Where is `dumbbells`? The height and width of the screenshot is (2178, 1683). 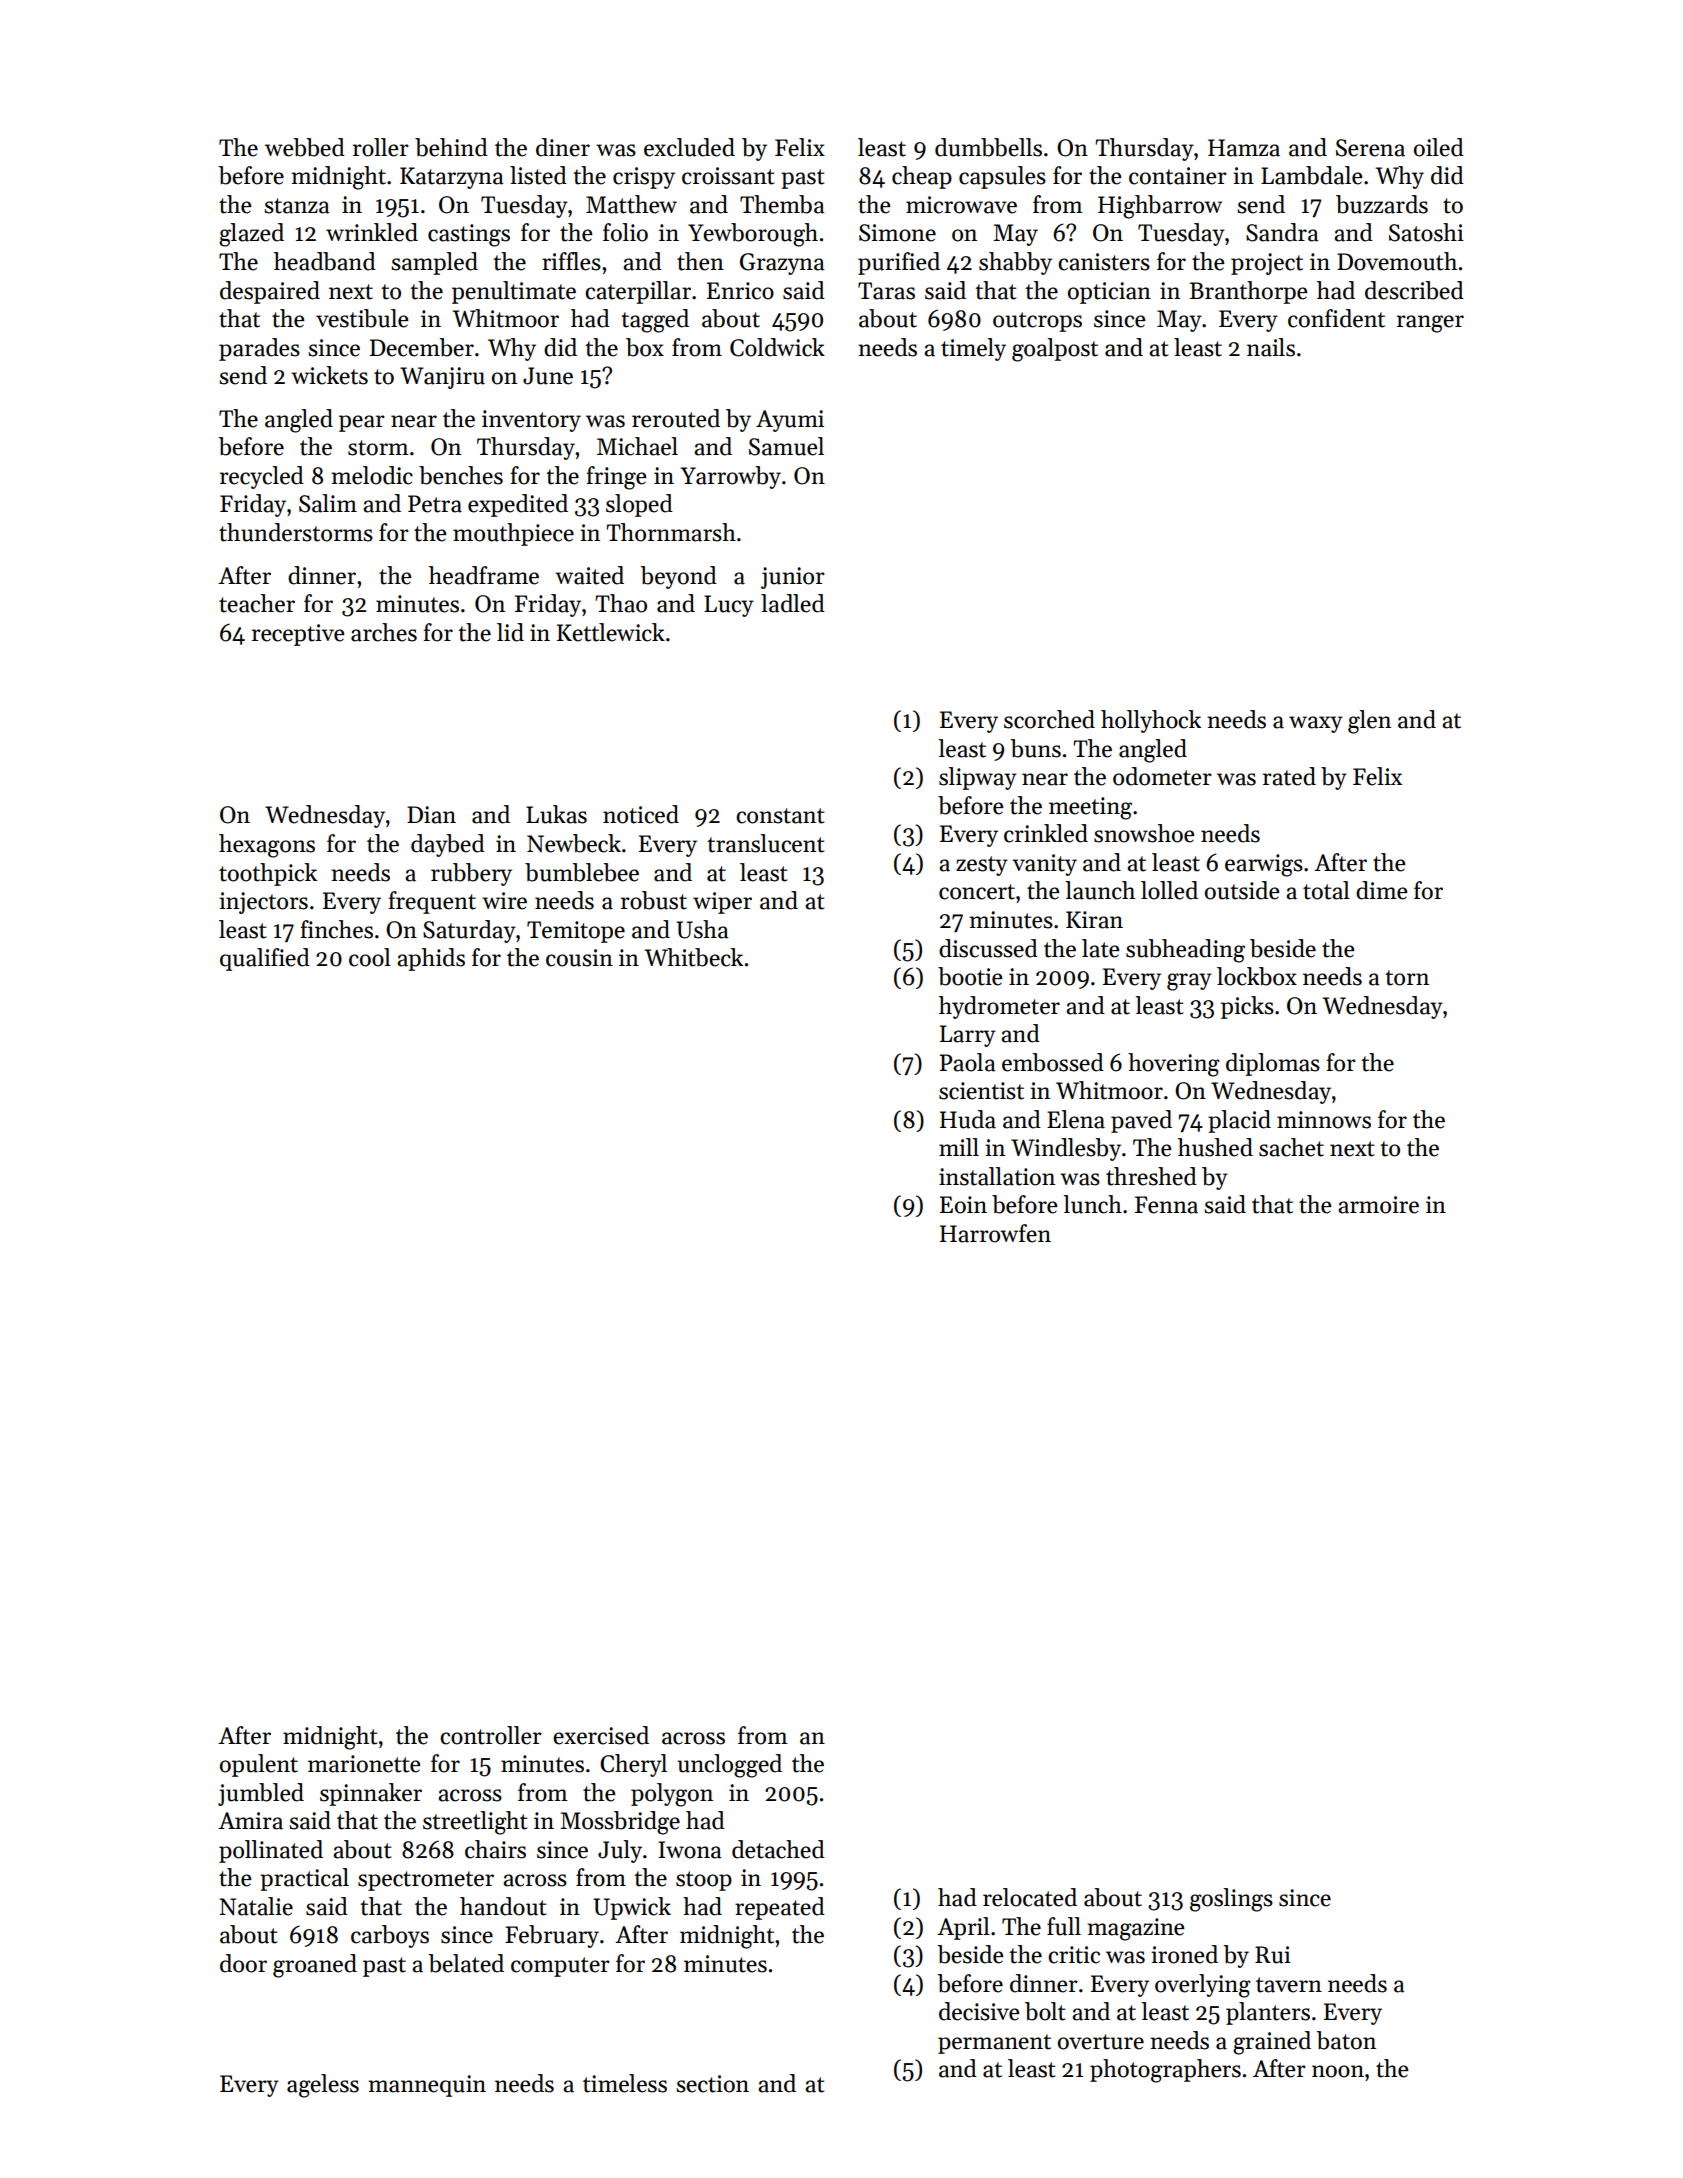
dumbbells is located at coordinates (988, 147).
